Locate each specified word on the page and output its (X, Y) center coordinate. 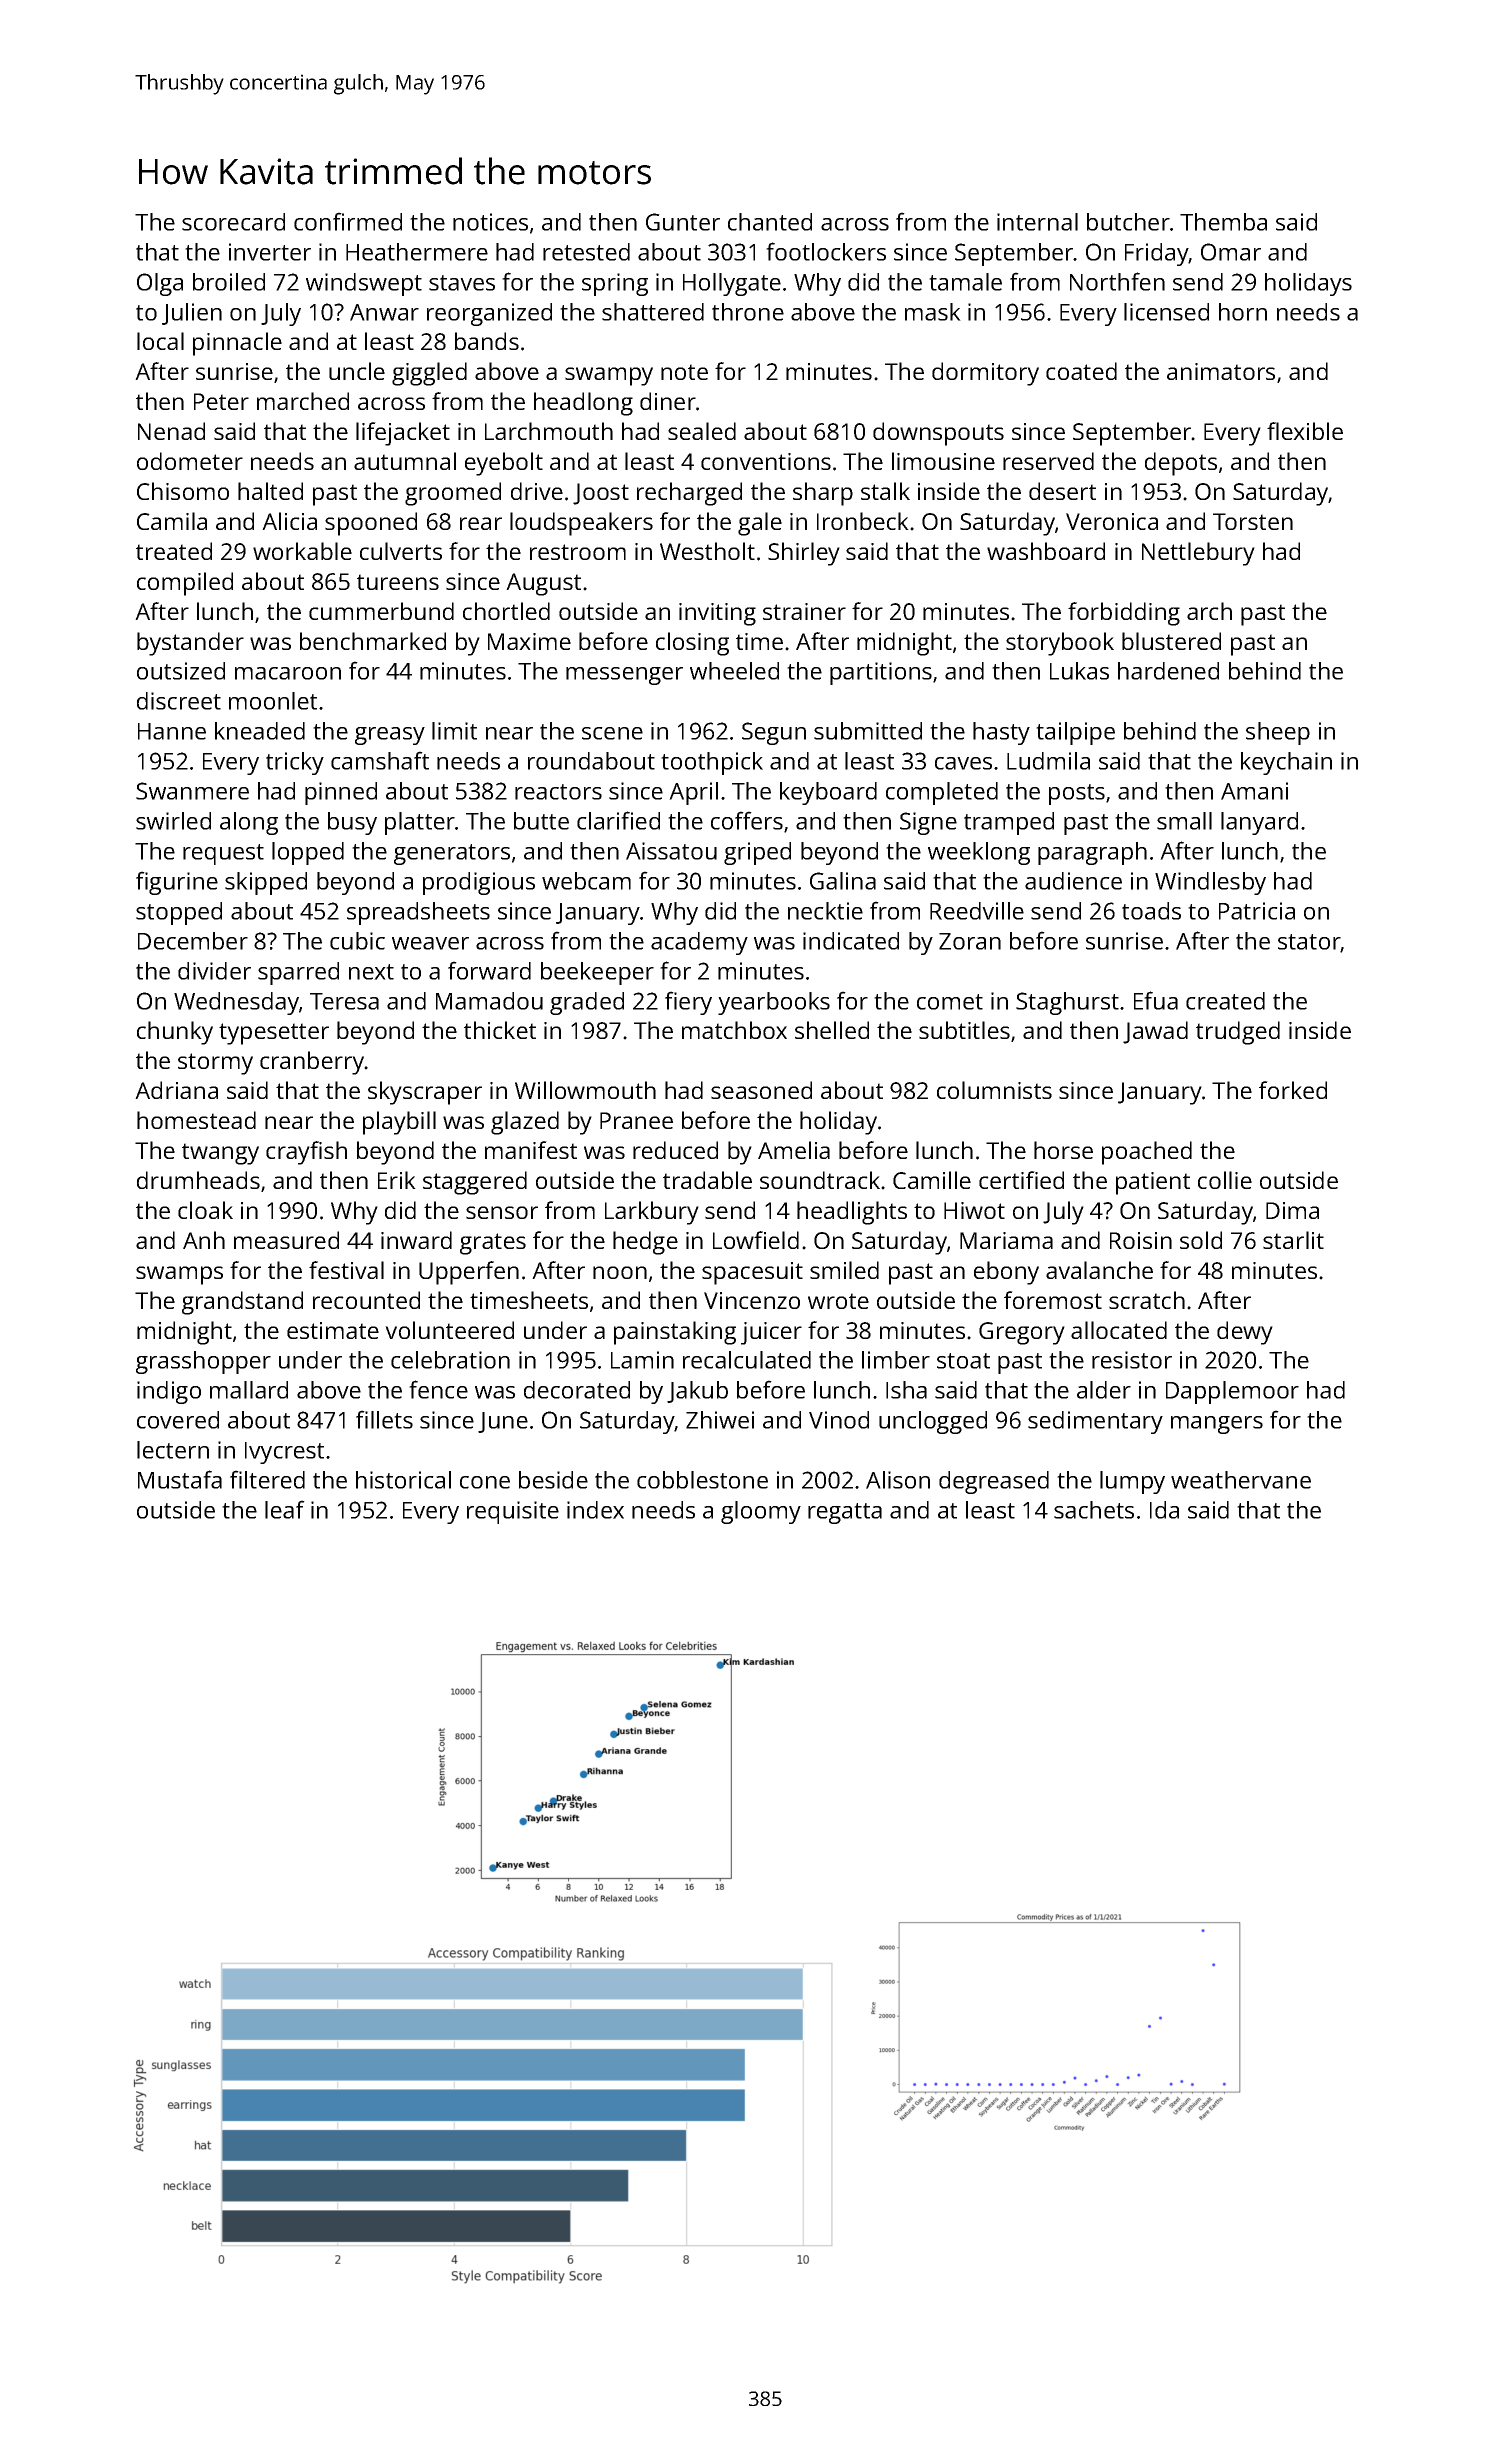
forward (489, 970)
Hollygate (732, 284)
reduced (675, 1150)
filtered (267, 1479)
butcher (1128, 222)
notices (490, 222)
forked (1293, 1090)
